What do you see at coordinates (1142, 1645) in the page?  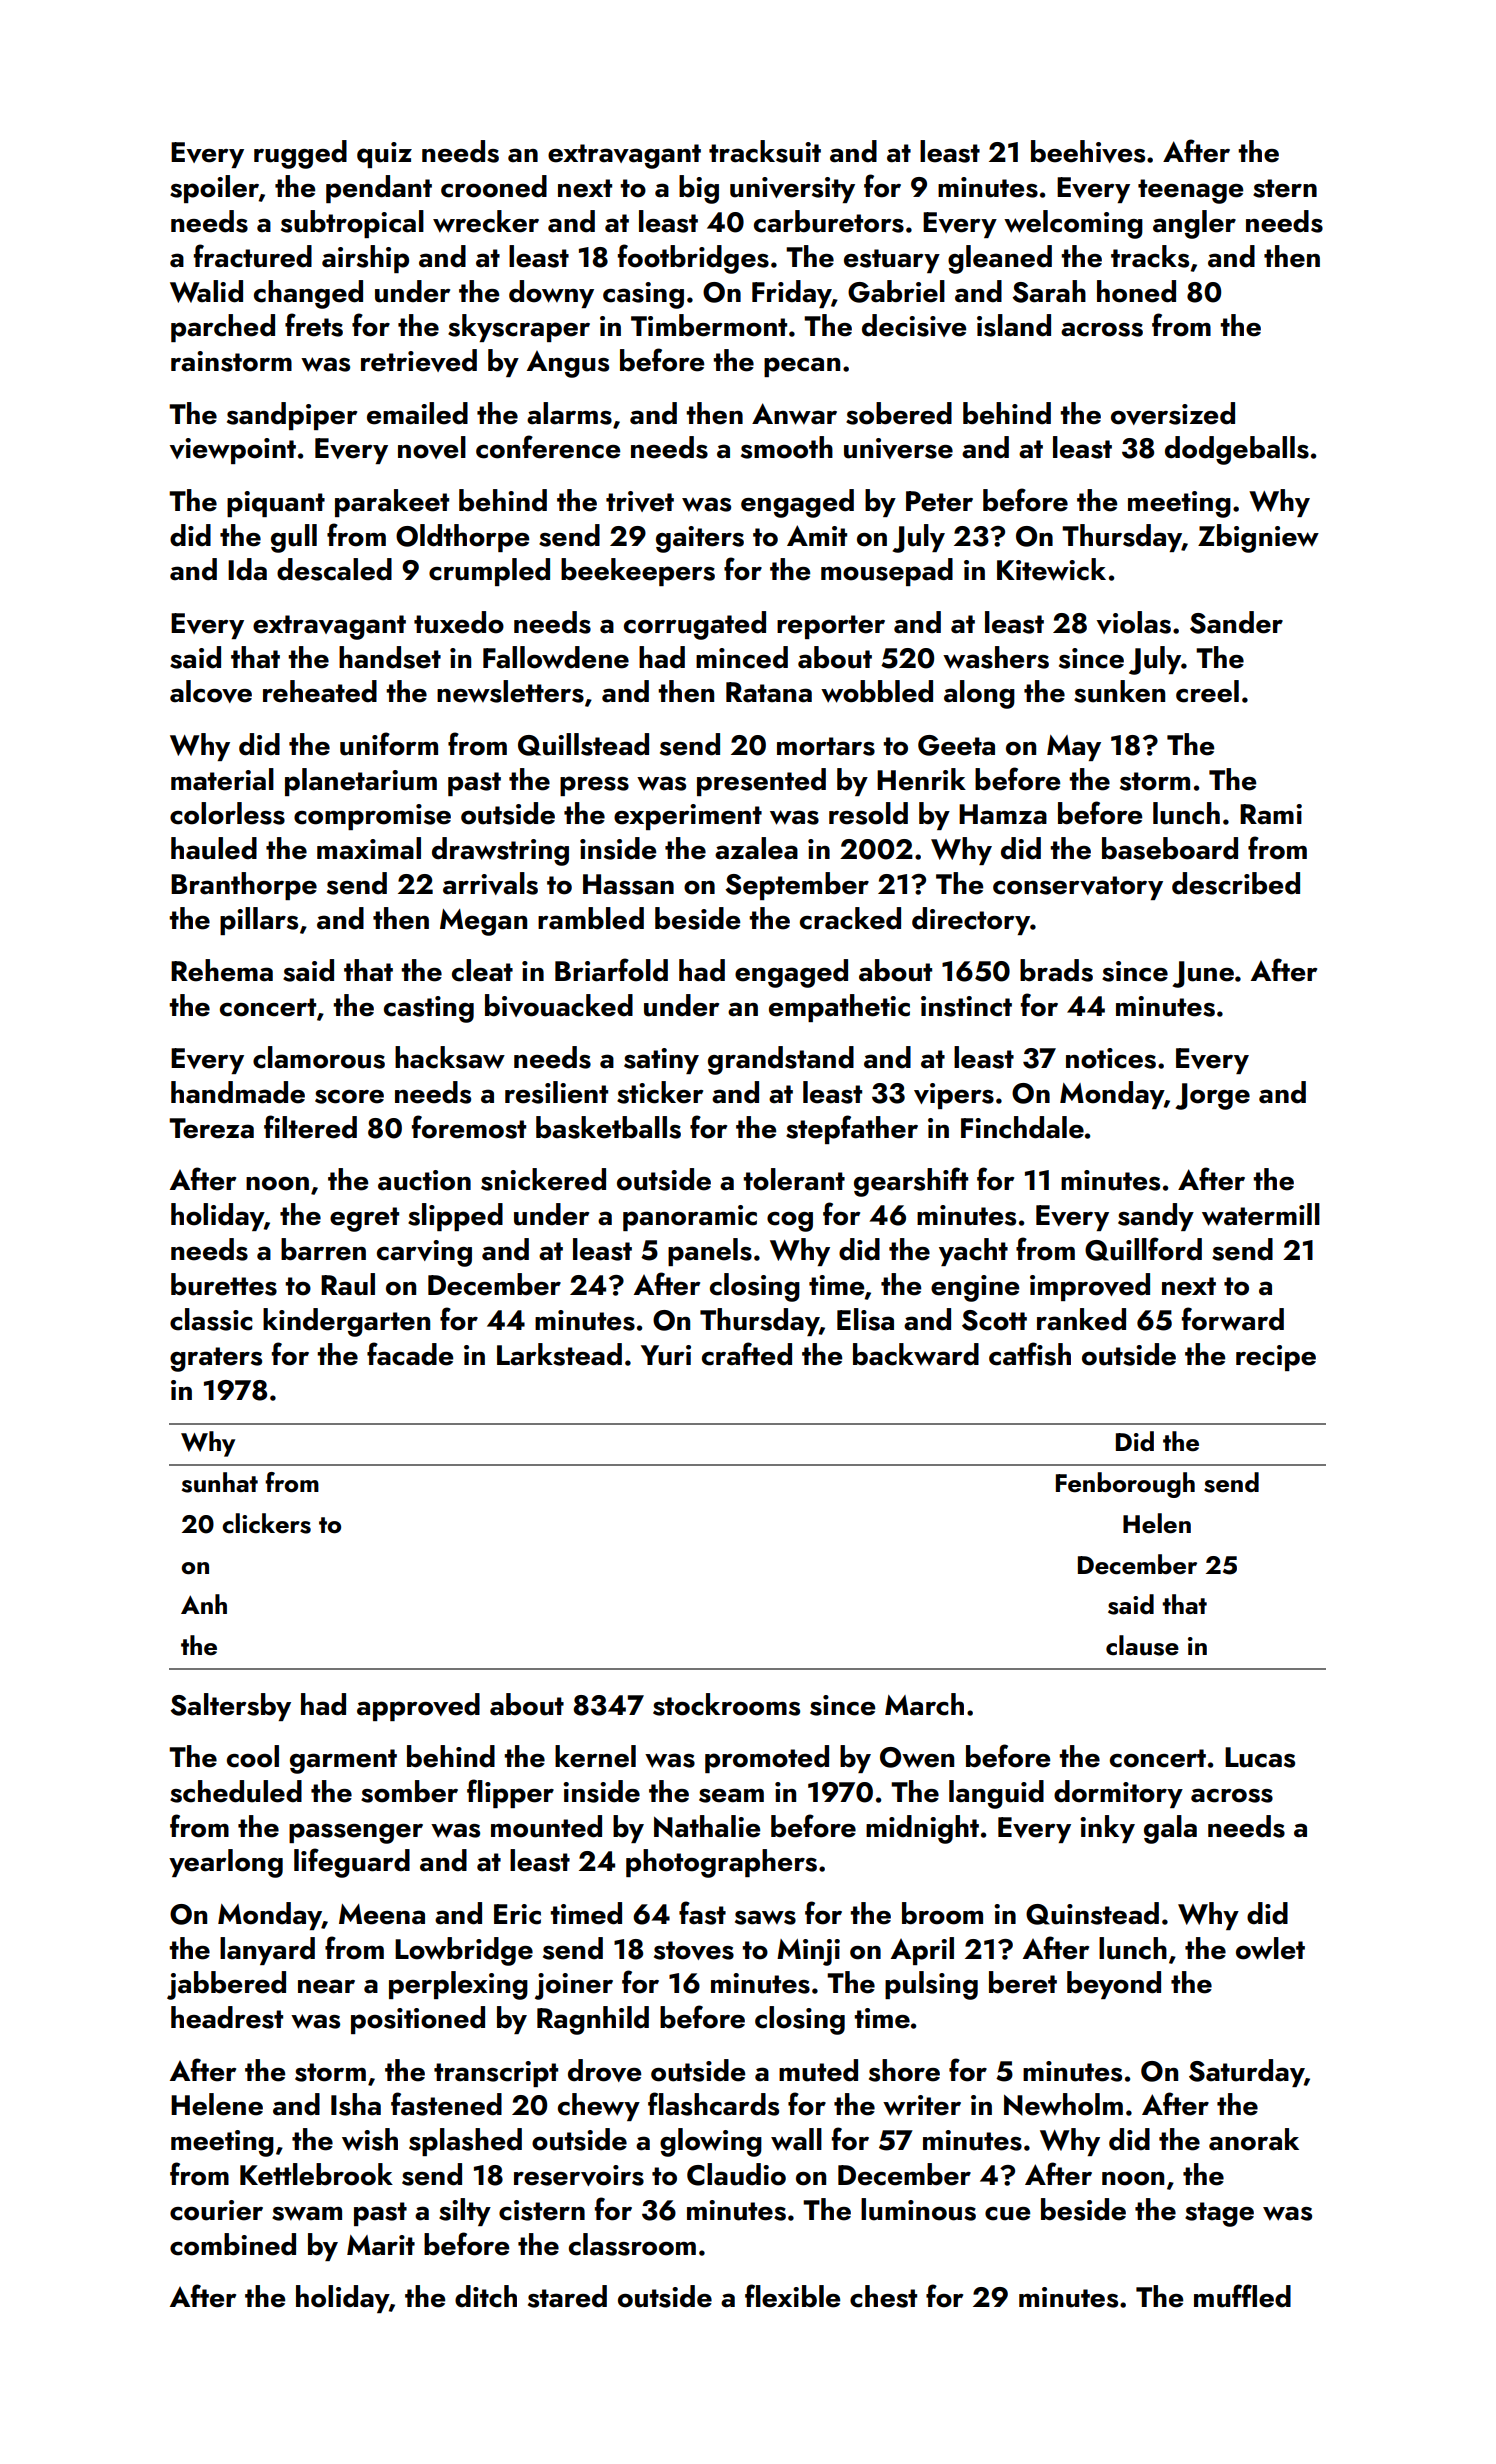 I see `clause` at bounding box center [1142, 1645].
